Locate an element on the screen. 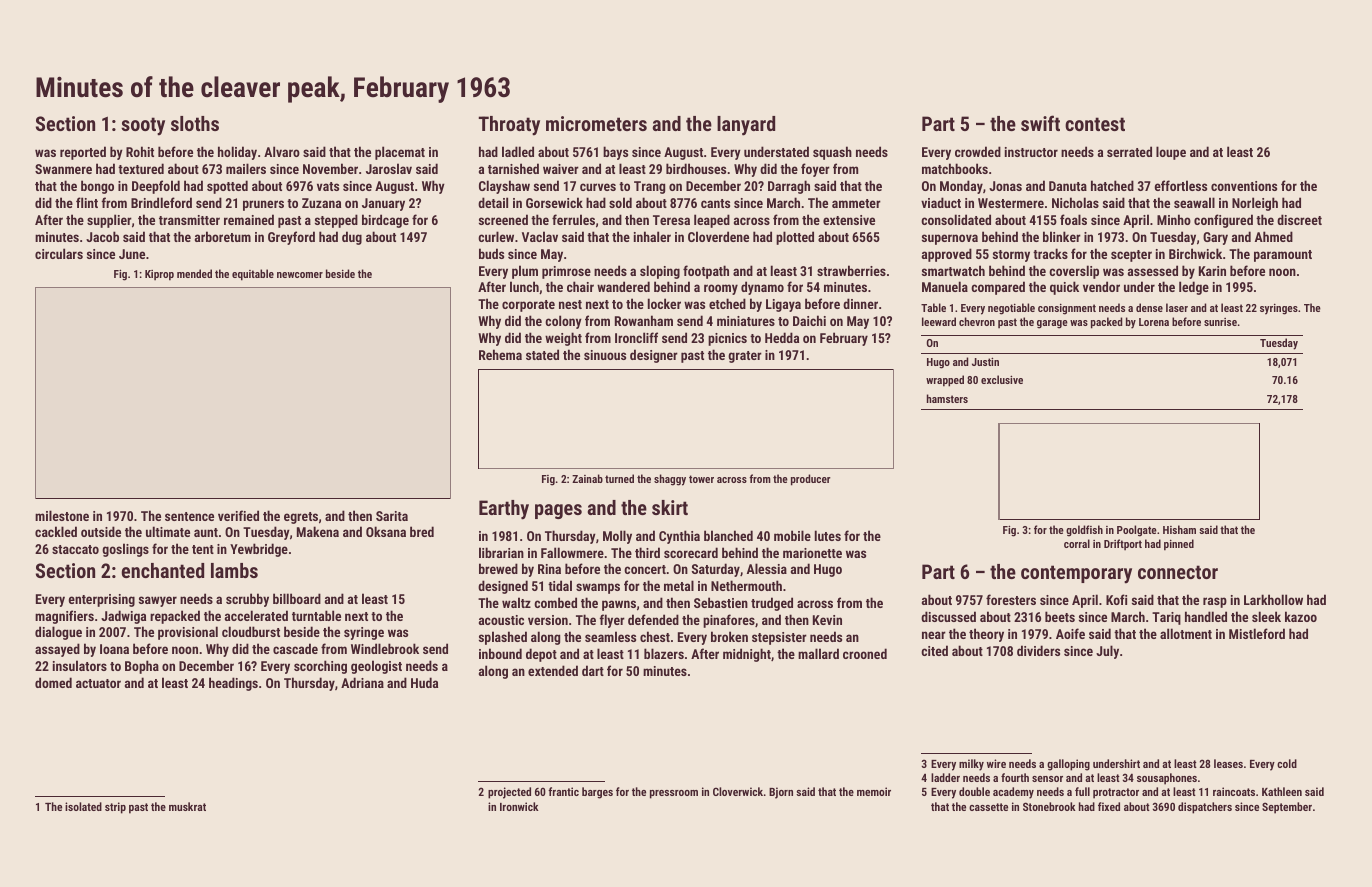  discreet is located at coordinates (1299, 219).
